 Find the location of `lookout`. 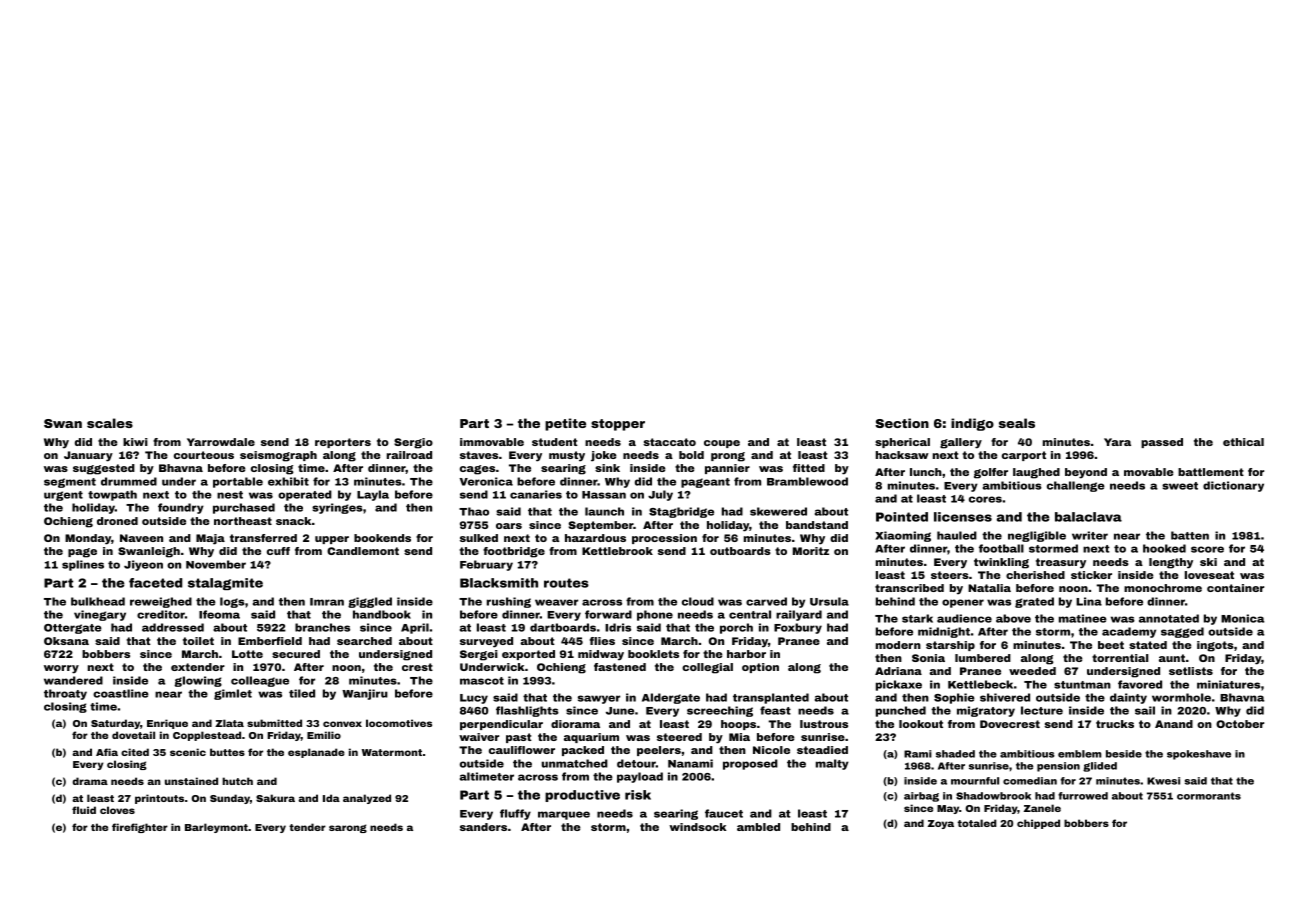

lookout is located at coordinates (921, 724).
